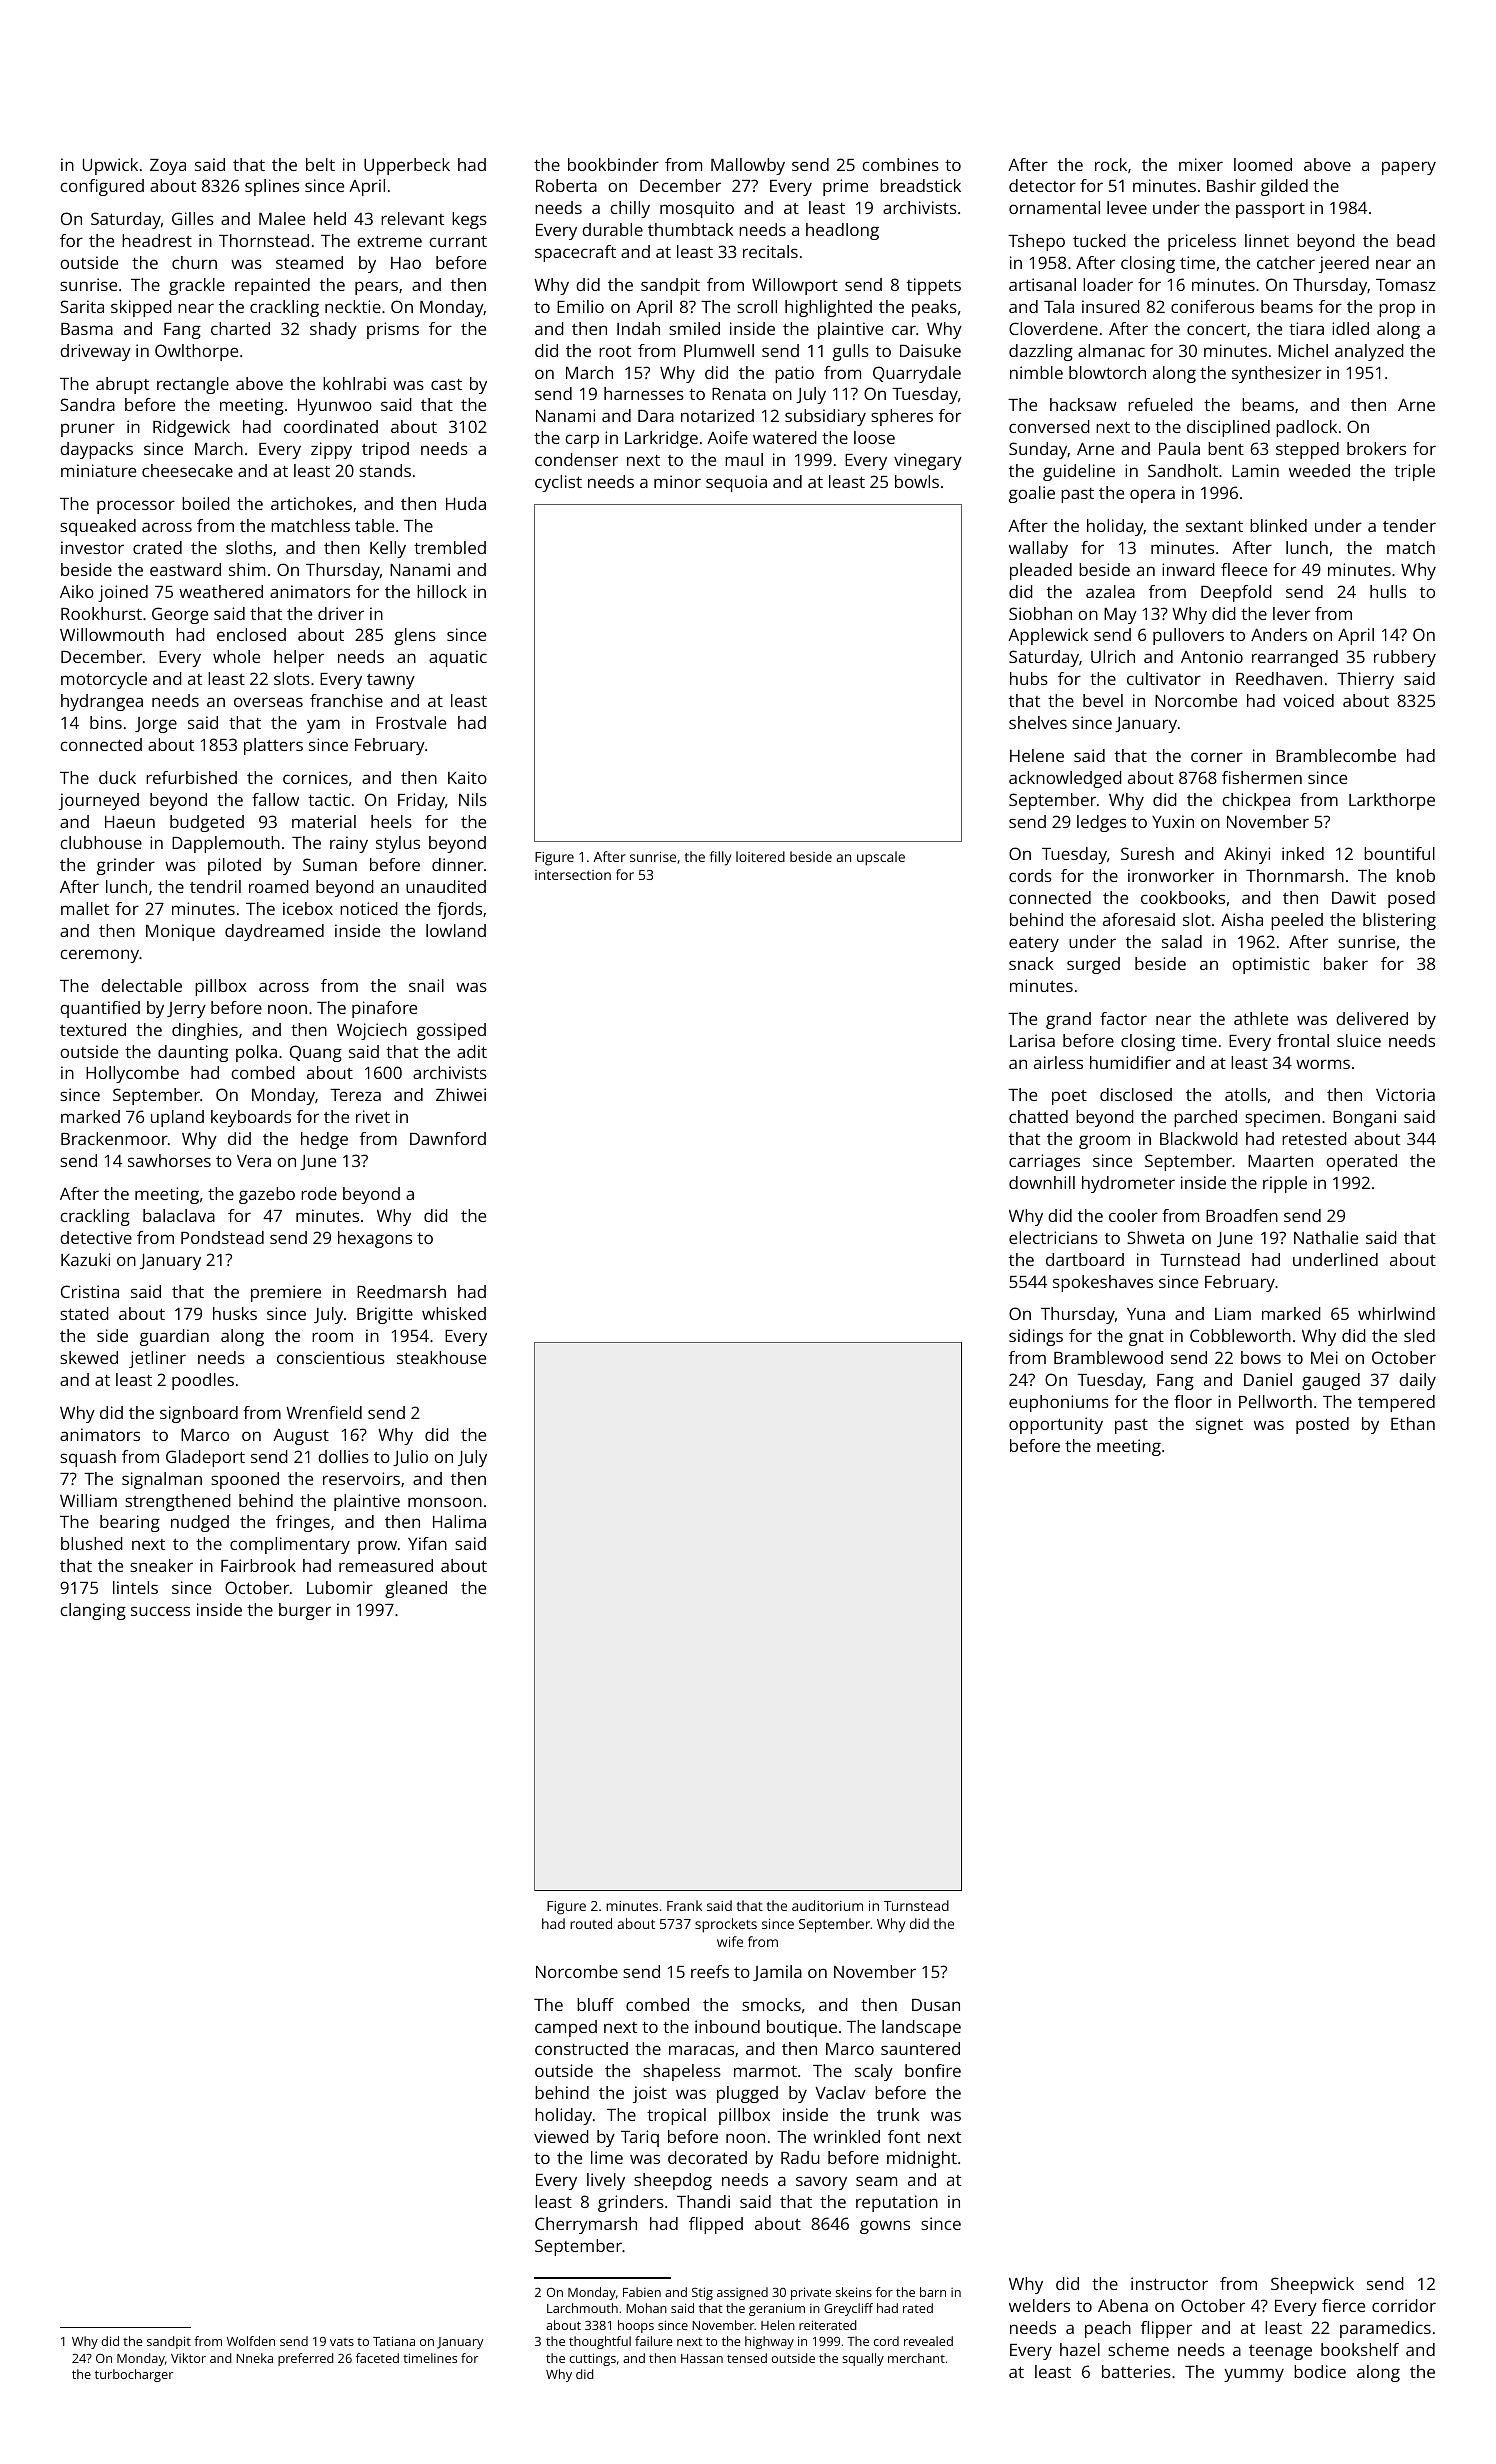 This document has width=1496, height=2464. Describe the element at coordinates (110, 166) in the document. I see `Upwick` at that location.
